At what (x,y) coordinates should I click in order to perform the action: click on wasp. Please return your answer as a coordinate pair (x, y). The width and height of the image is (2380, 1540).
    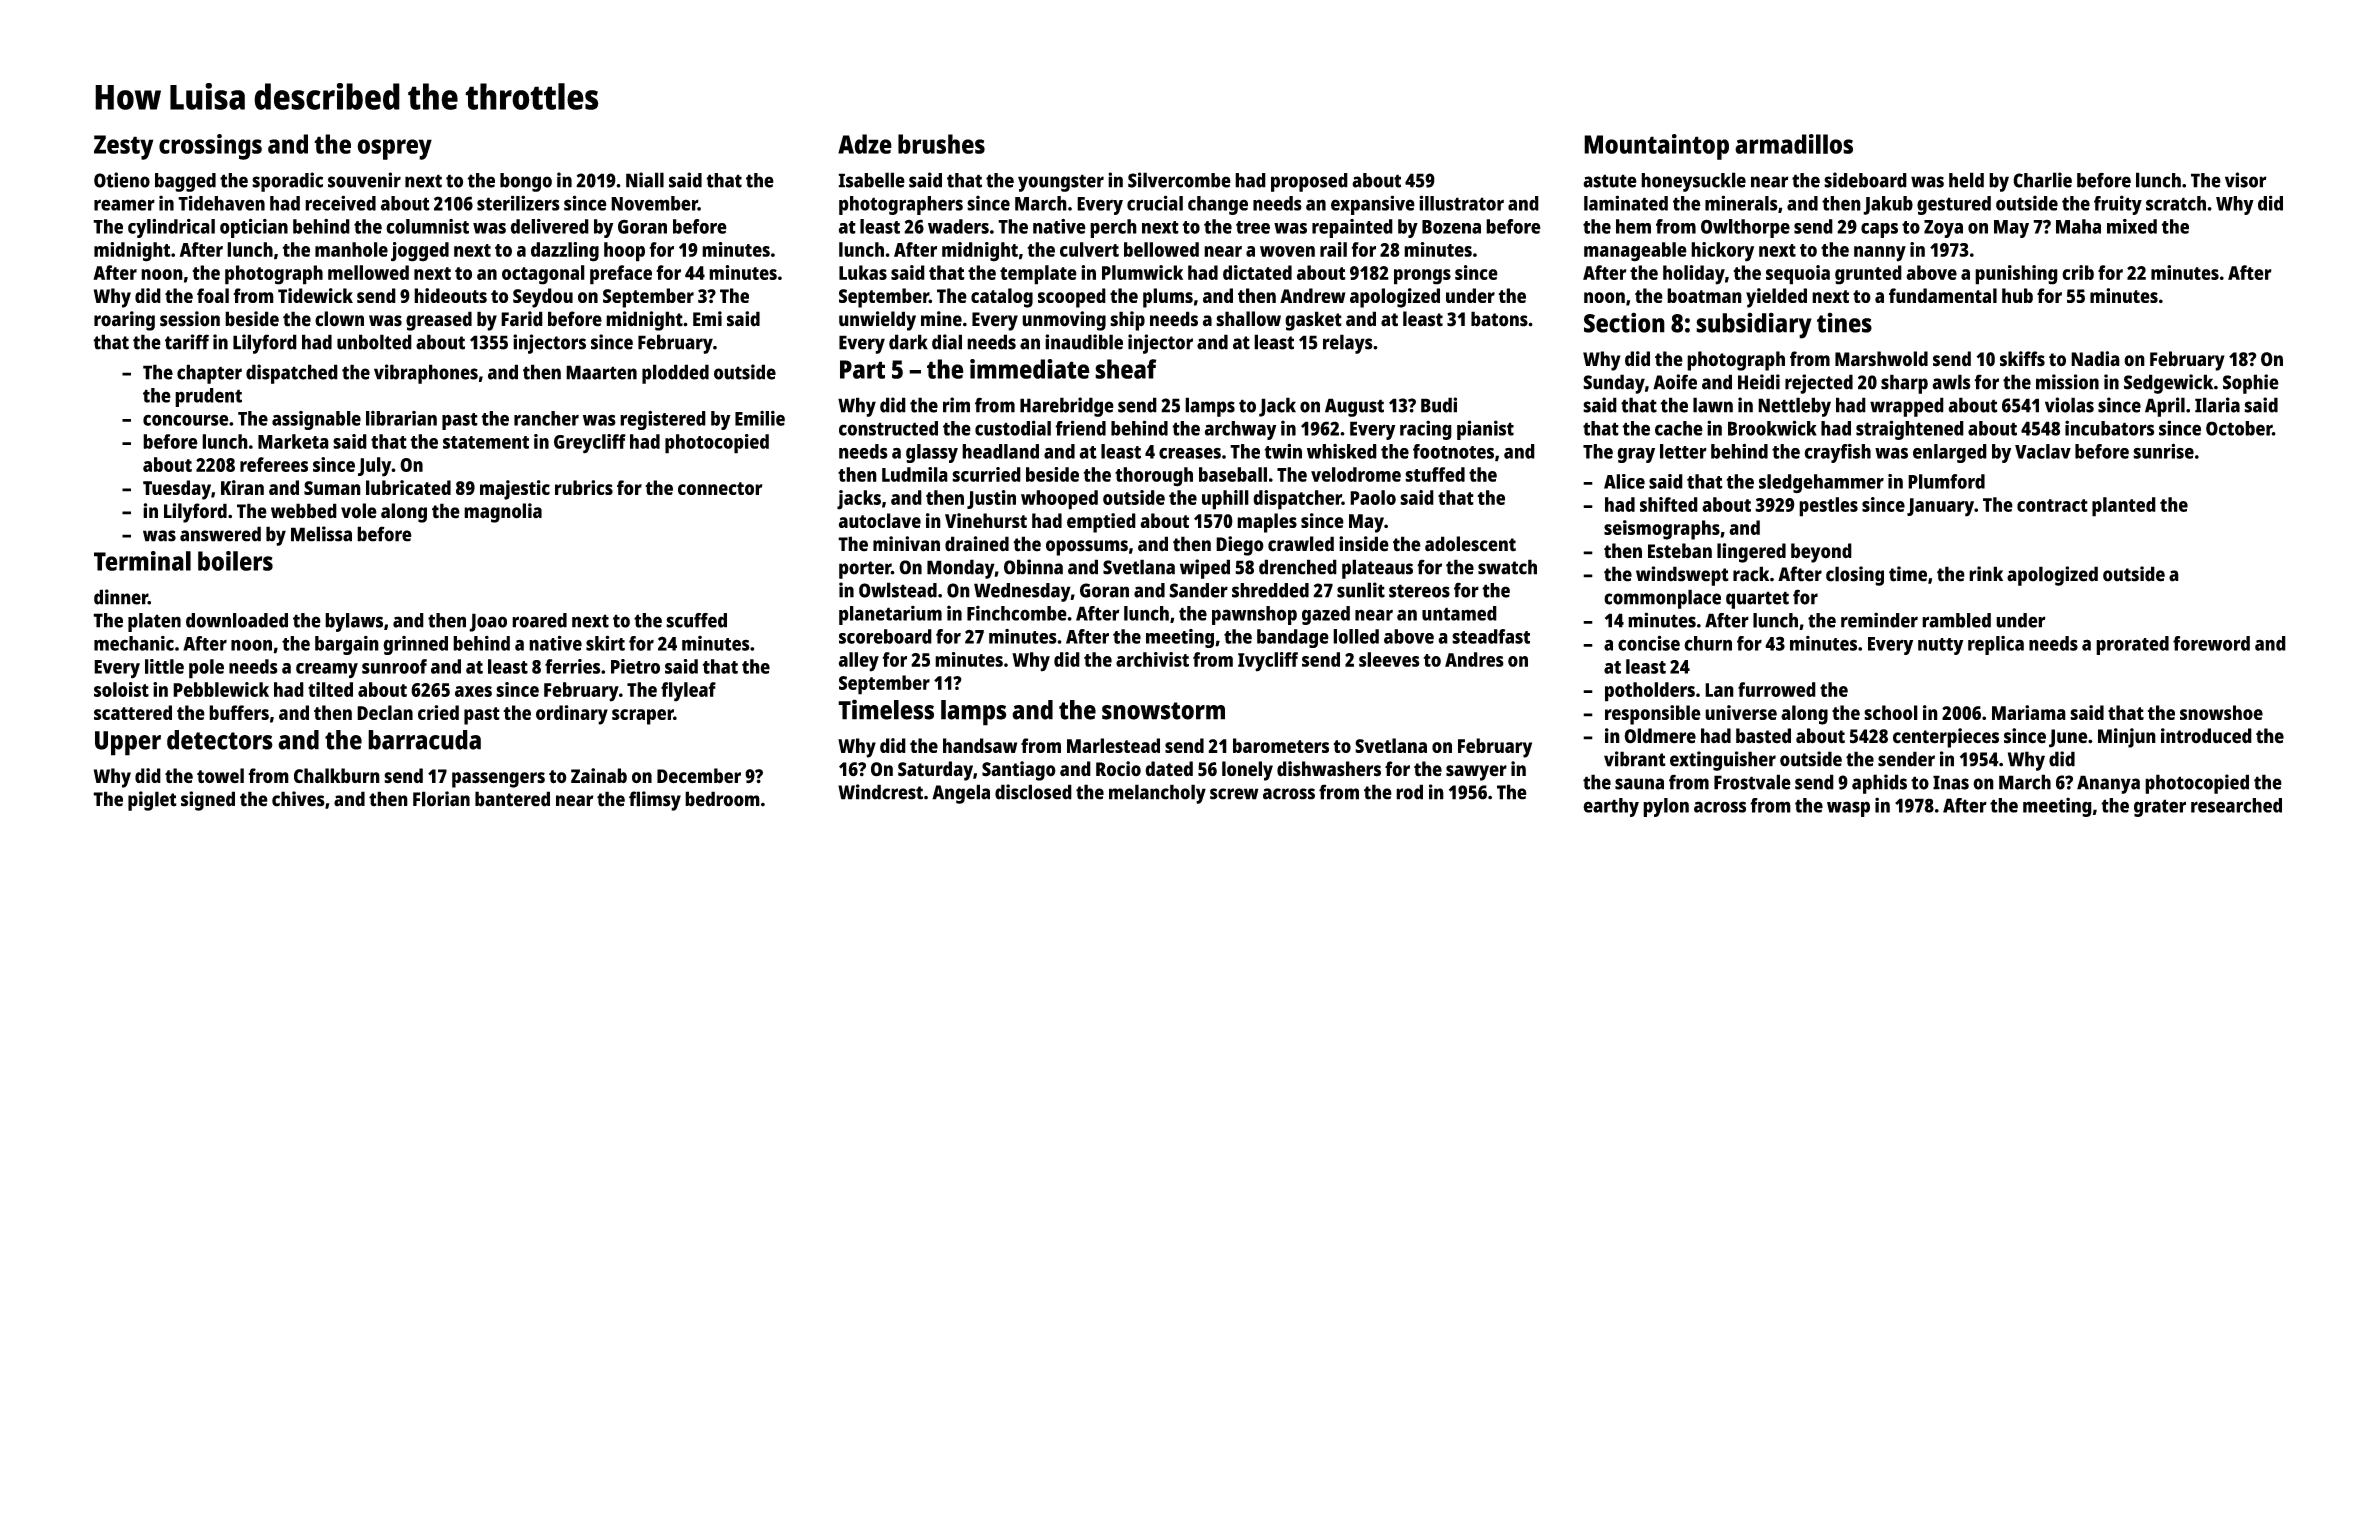
    Looking at the image, I should click on (1848, 809).
